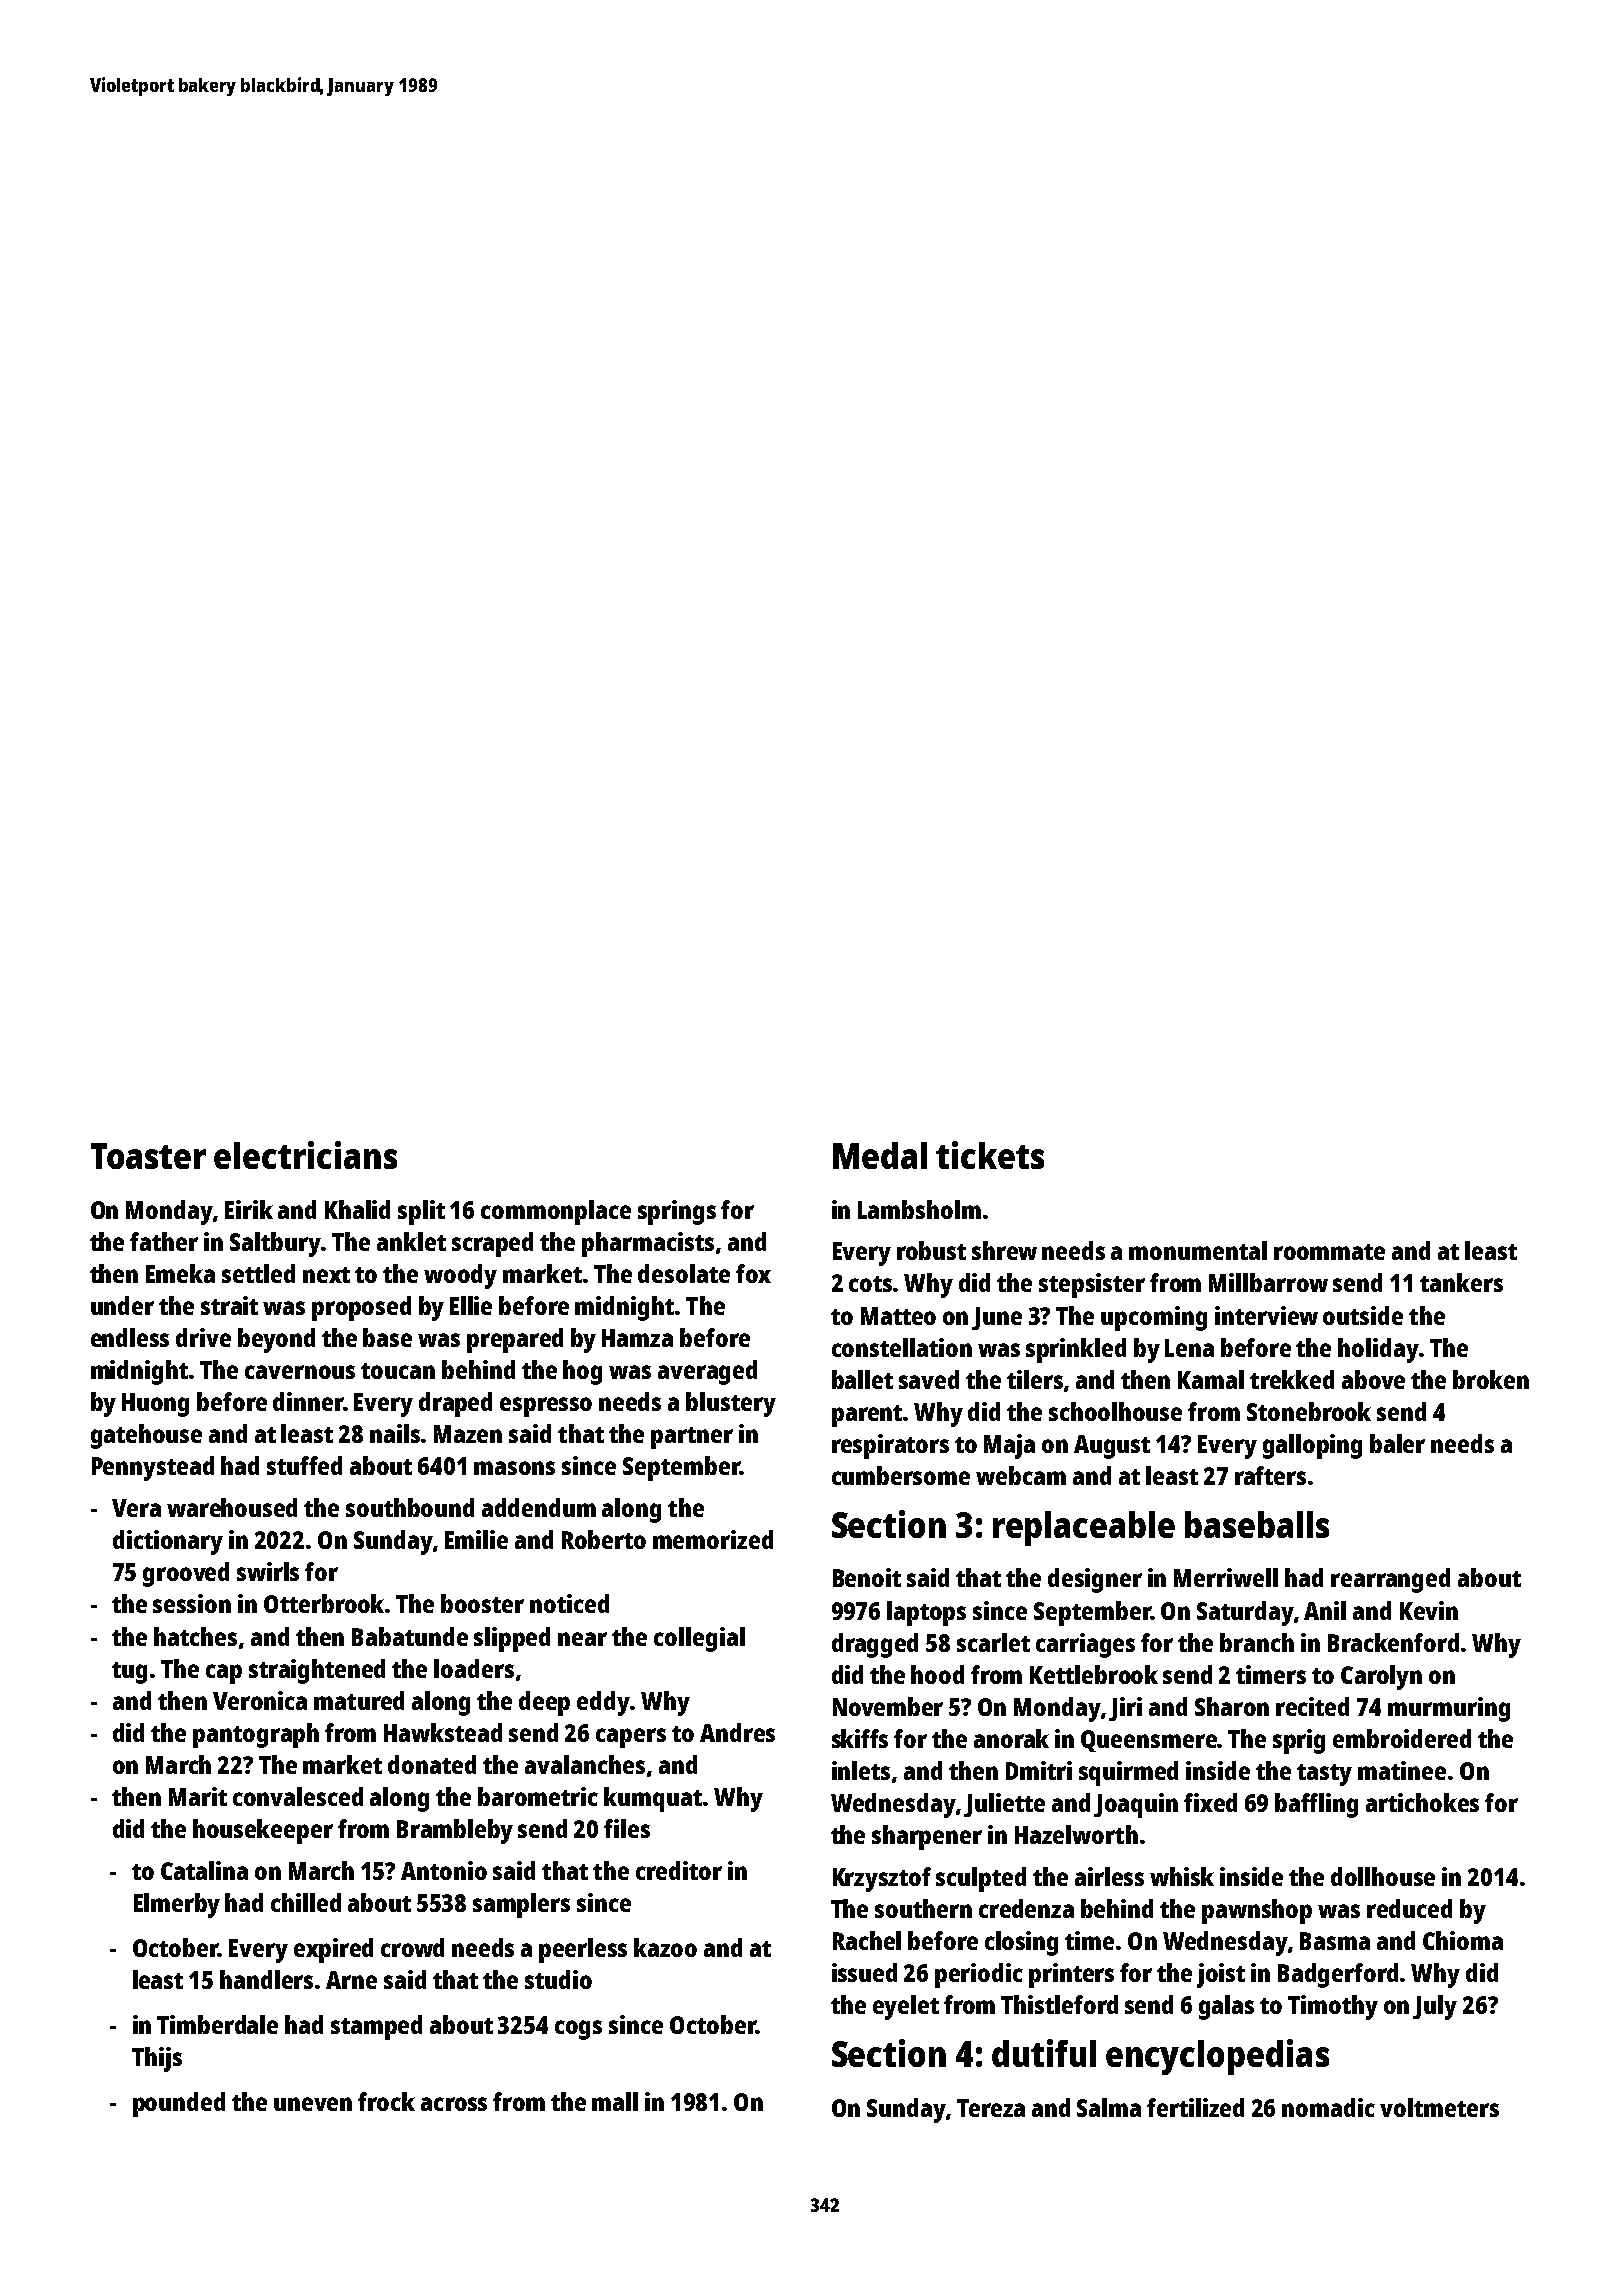  I want to click on addendum, so click(539, 1507).
